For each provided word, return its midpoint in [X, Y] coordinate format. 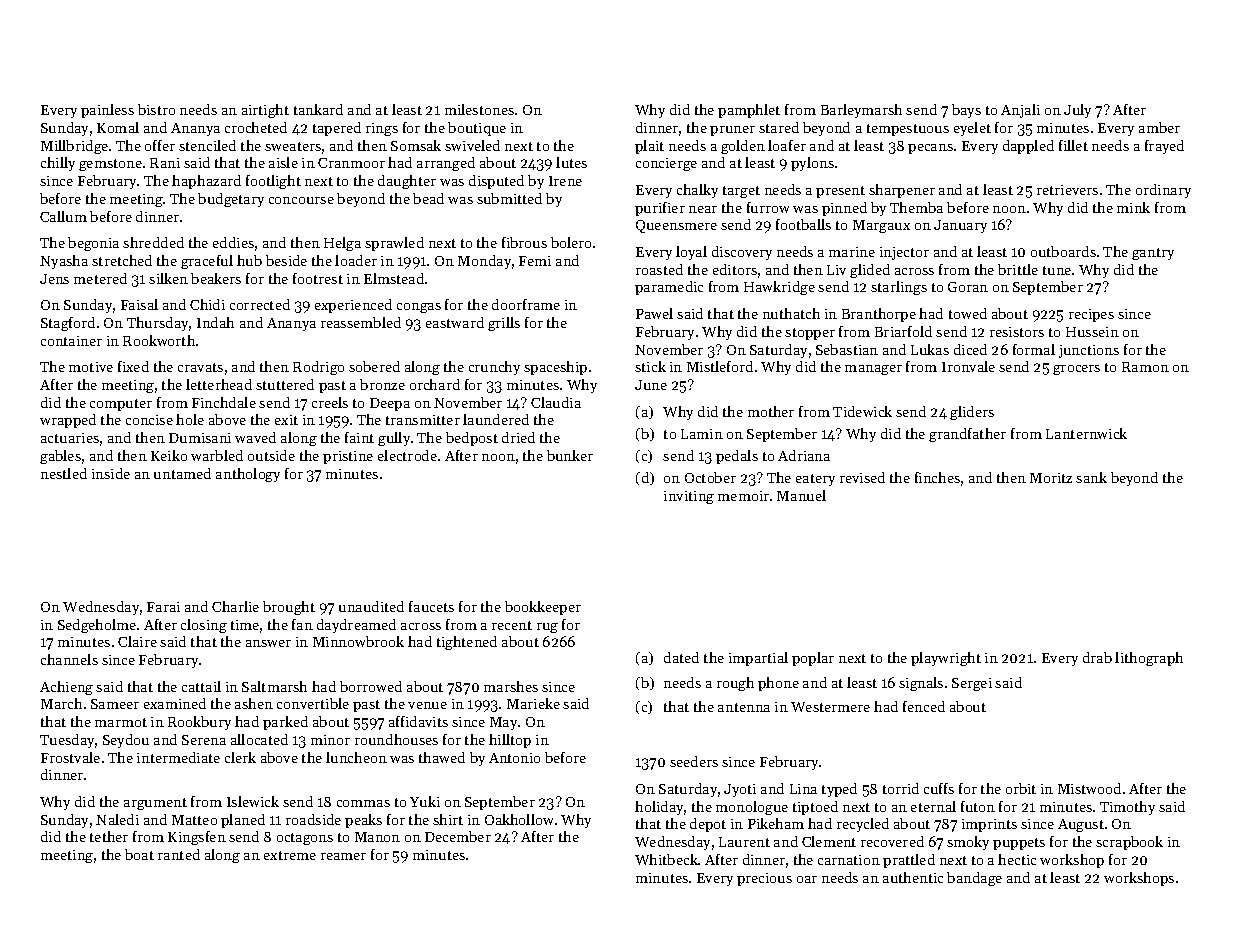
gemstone [110, 165]
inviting [689, 497]
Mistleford [720, 366]
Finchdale [224, 402]
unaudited [371, 606]
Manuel [801, 495]
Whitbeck [666, 859]
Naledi [117, 819]
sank [1091, 477]
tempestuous [908, 130]
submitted [509, 198]
